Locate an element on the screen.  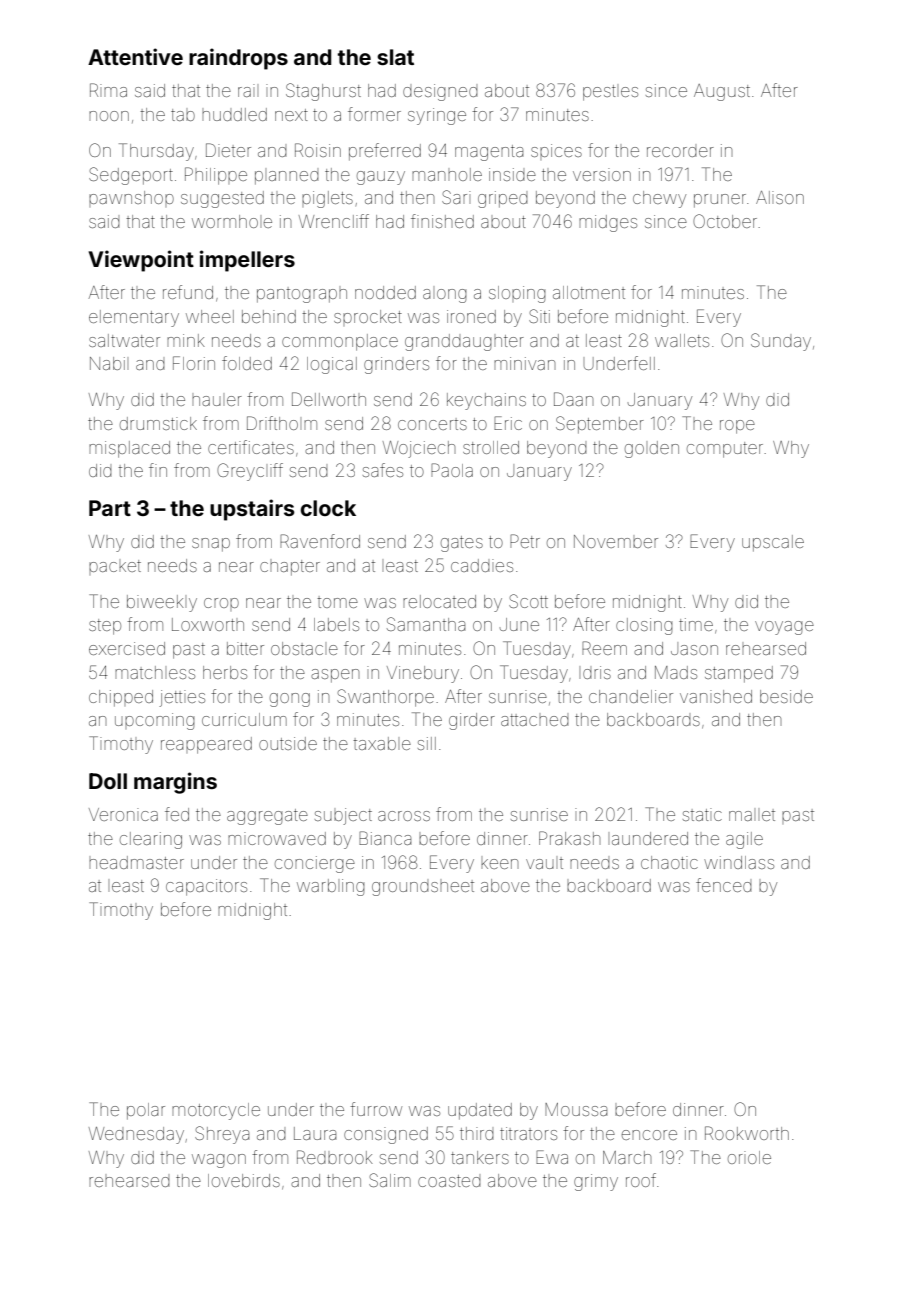
Attentive is located at coordinates (135, 56).
